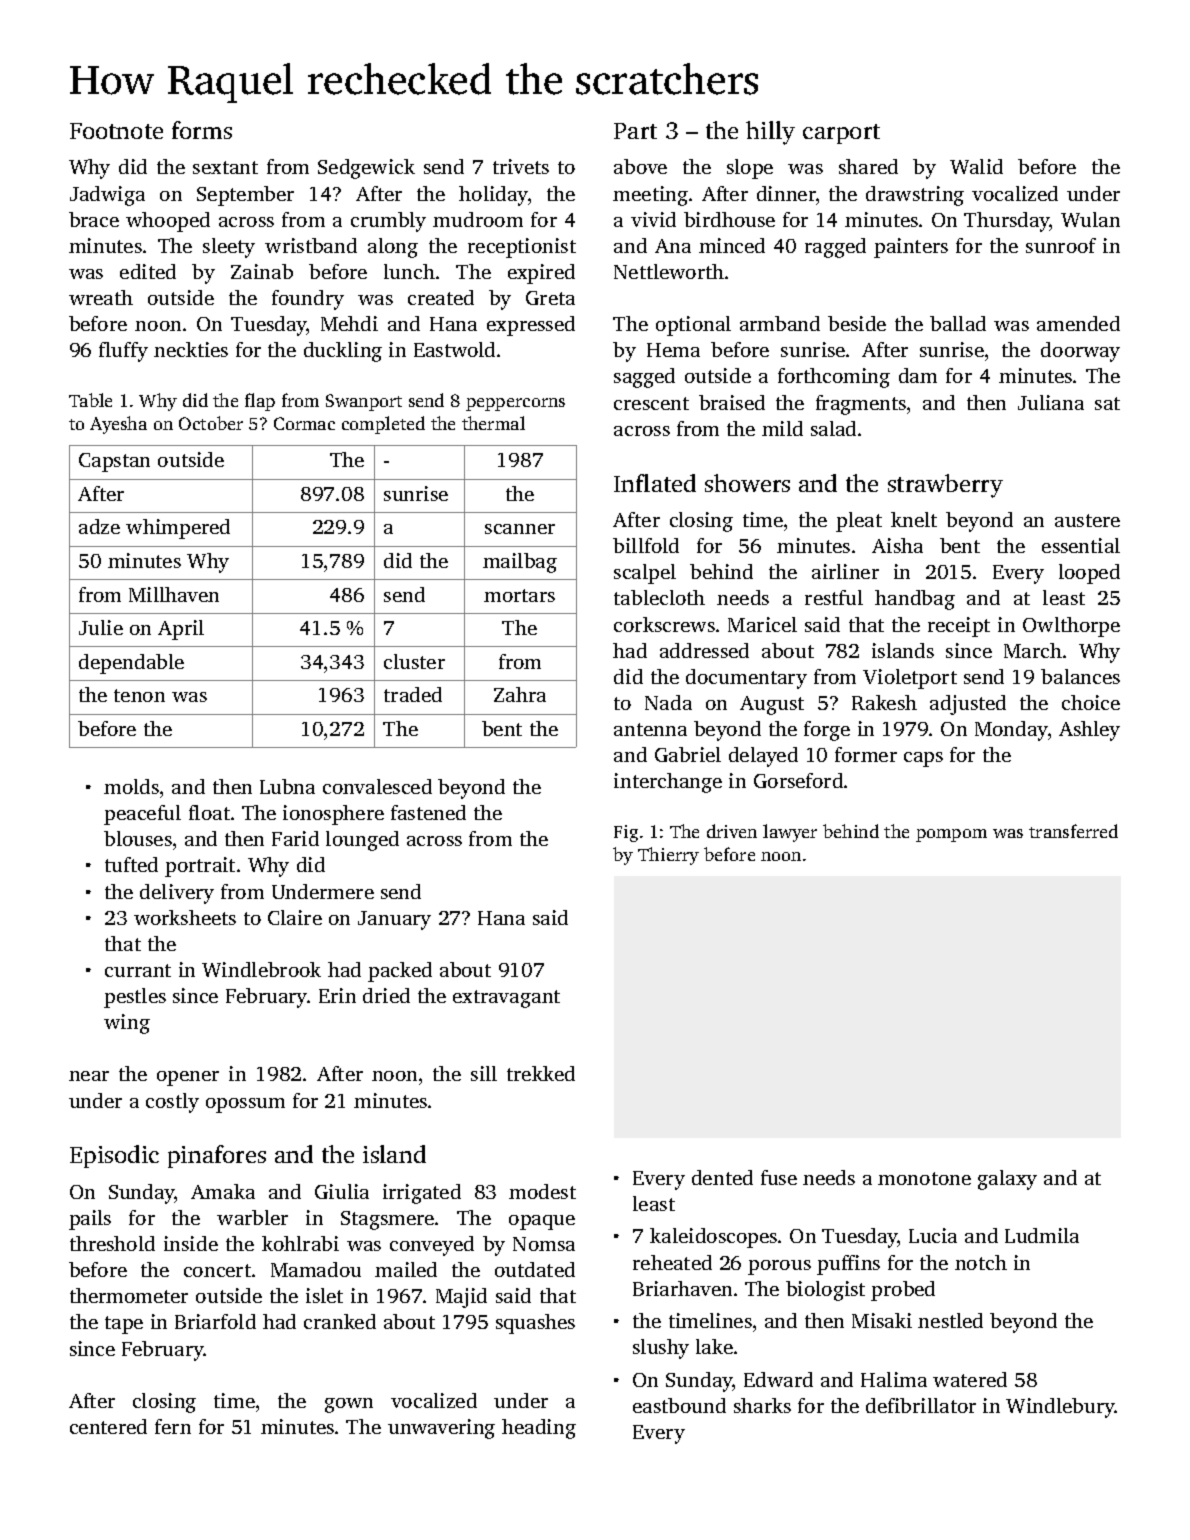  What do you see at coordinates (1007, 1180) in the document?
I see `galaxy` at bounding box center [1007, 1180].
